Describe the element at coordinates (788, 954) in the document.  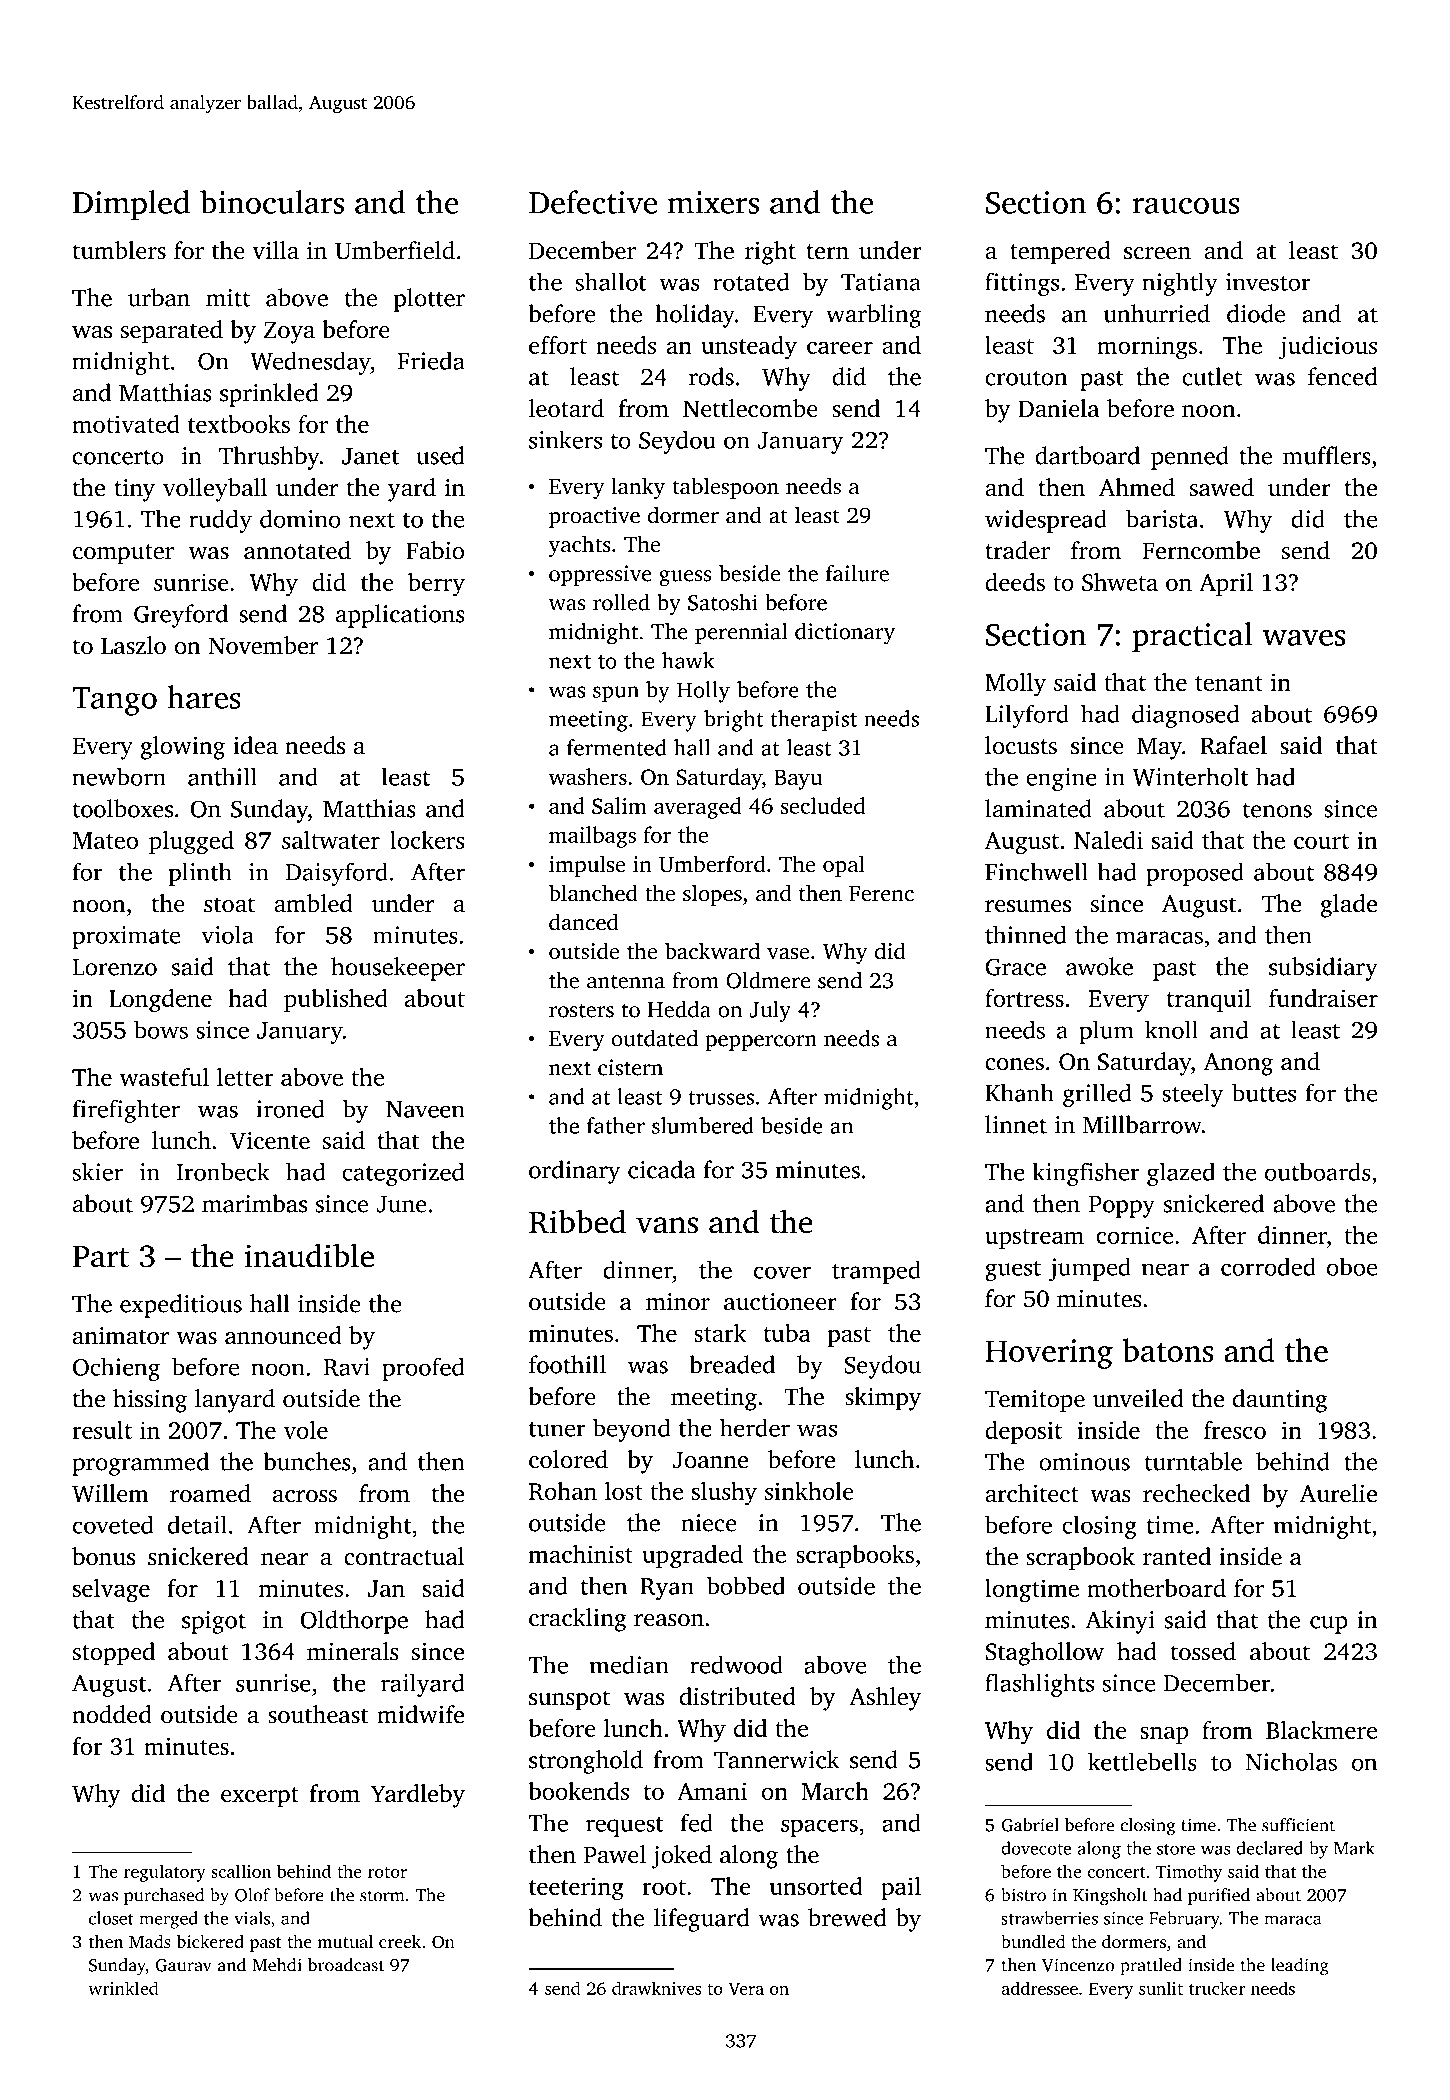
I see `vase` at that location.
